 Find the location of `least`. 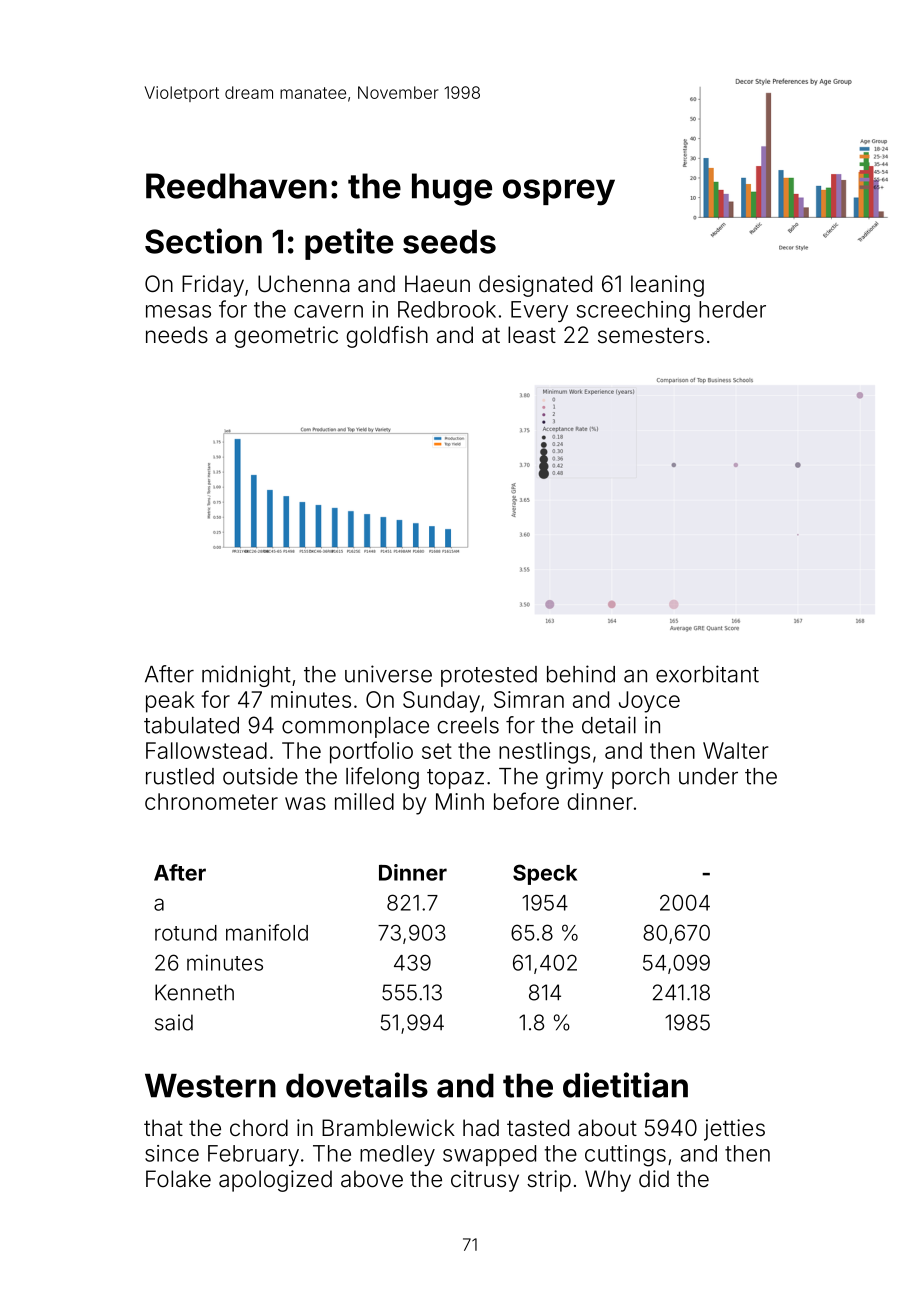

least is located at coordinates (532, 335).
